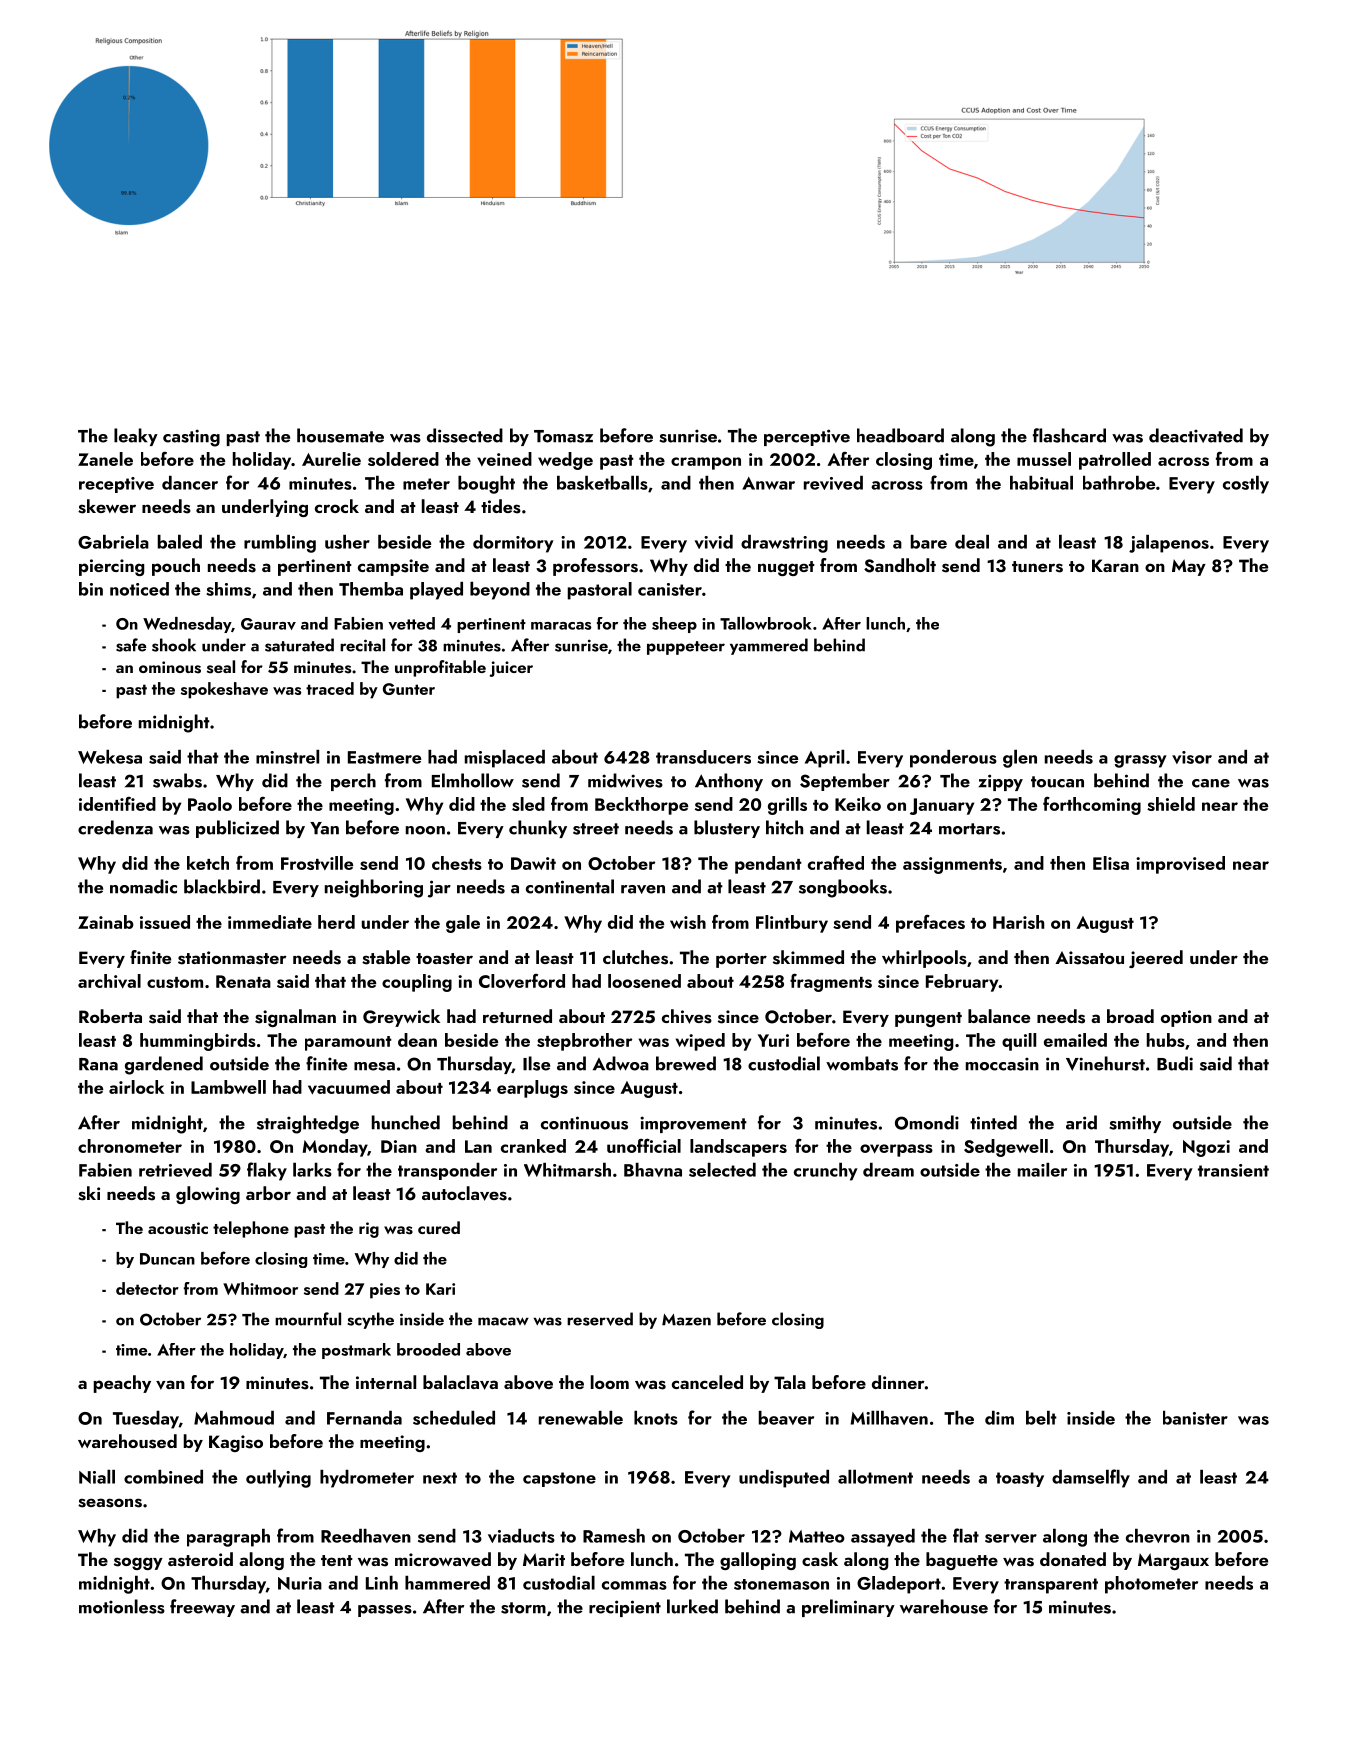 Image resolution: width=1347 pixels, height=1743 pixels. I want to click on passes, so click(385, 1611).
